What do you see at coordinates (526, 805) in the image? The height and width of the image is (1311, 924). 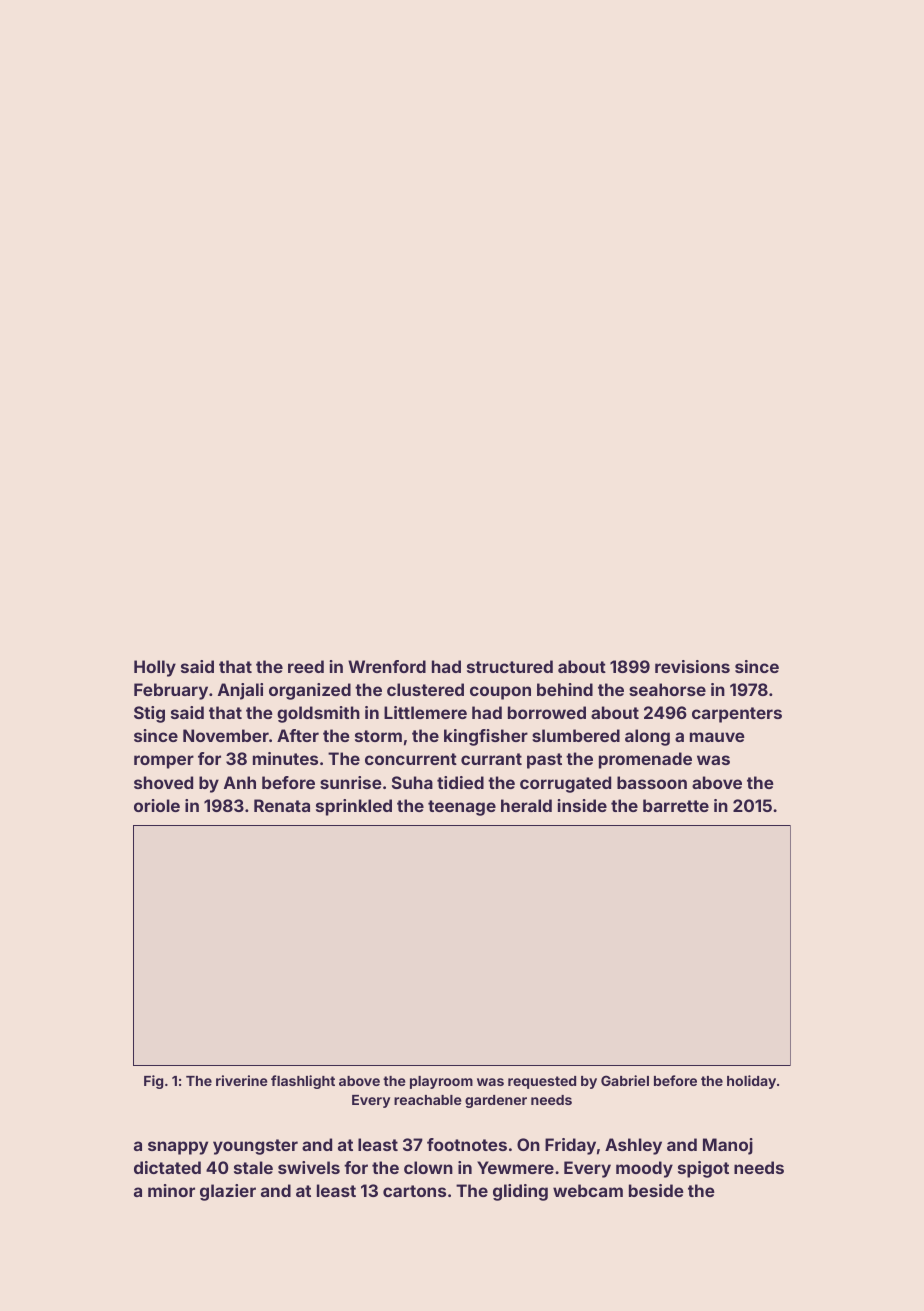 I see `herald` at bounding box center [526, 805].
